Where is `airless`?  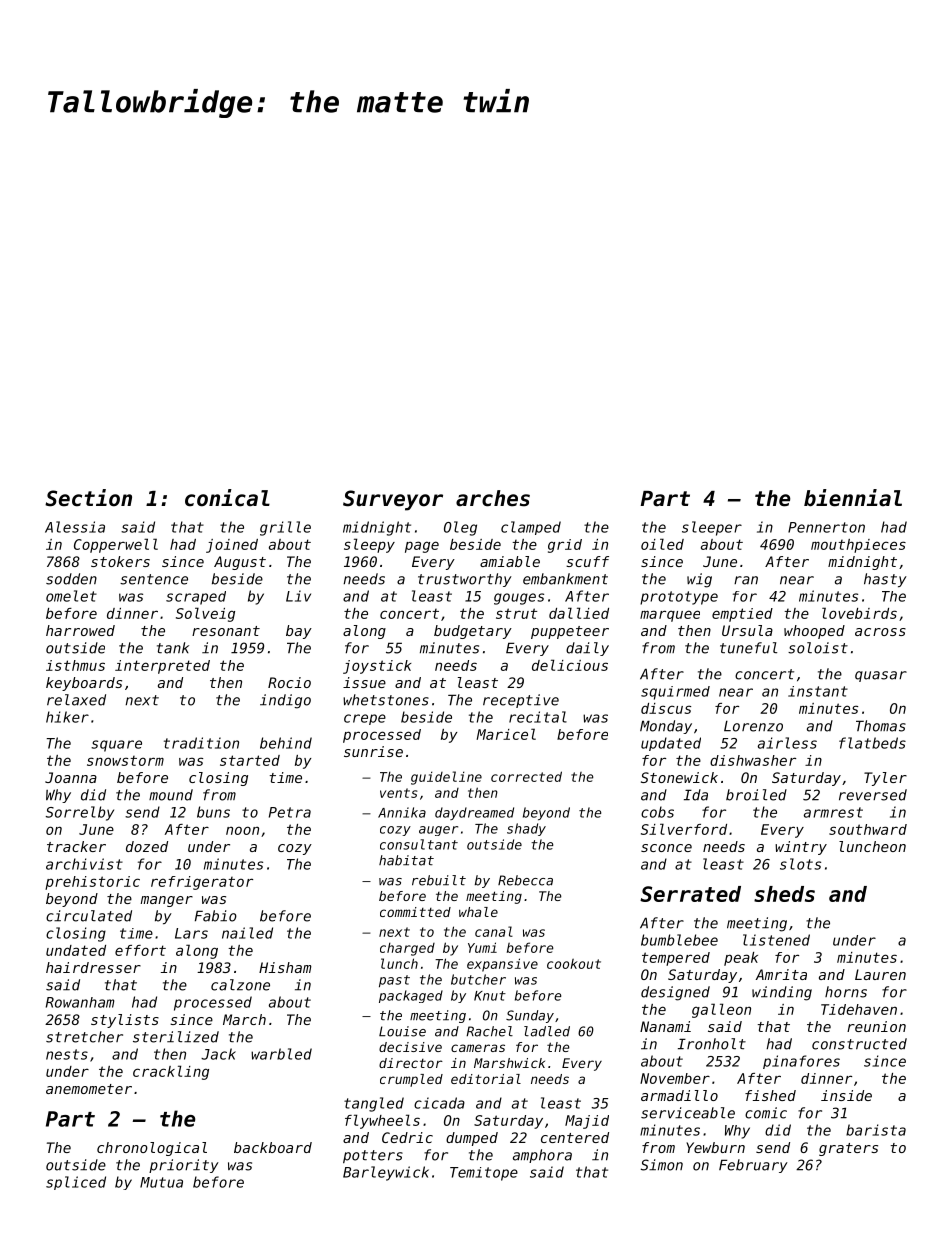 airless is located at coordinates (787, 743).
